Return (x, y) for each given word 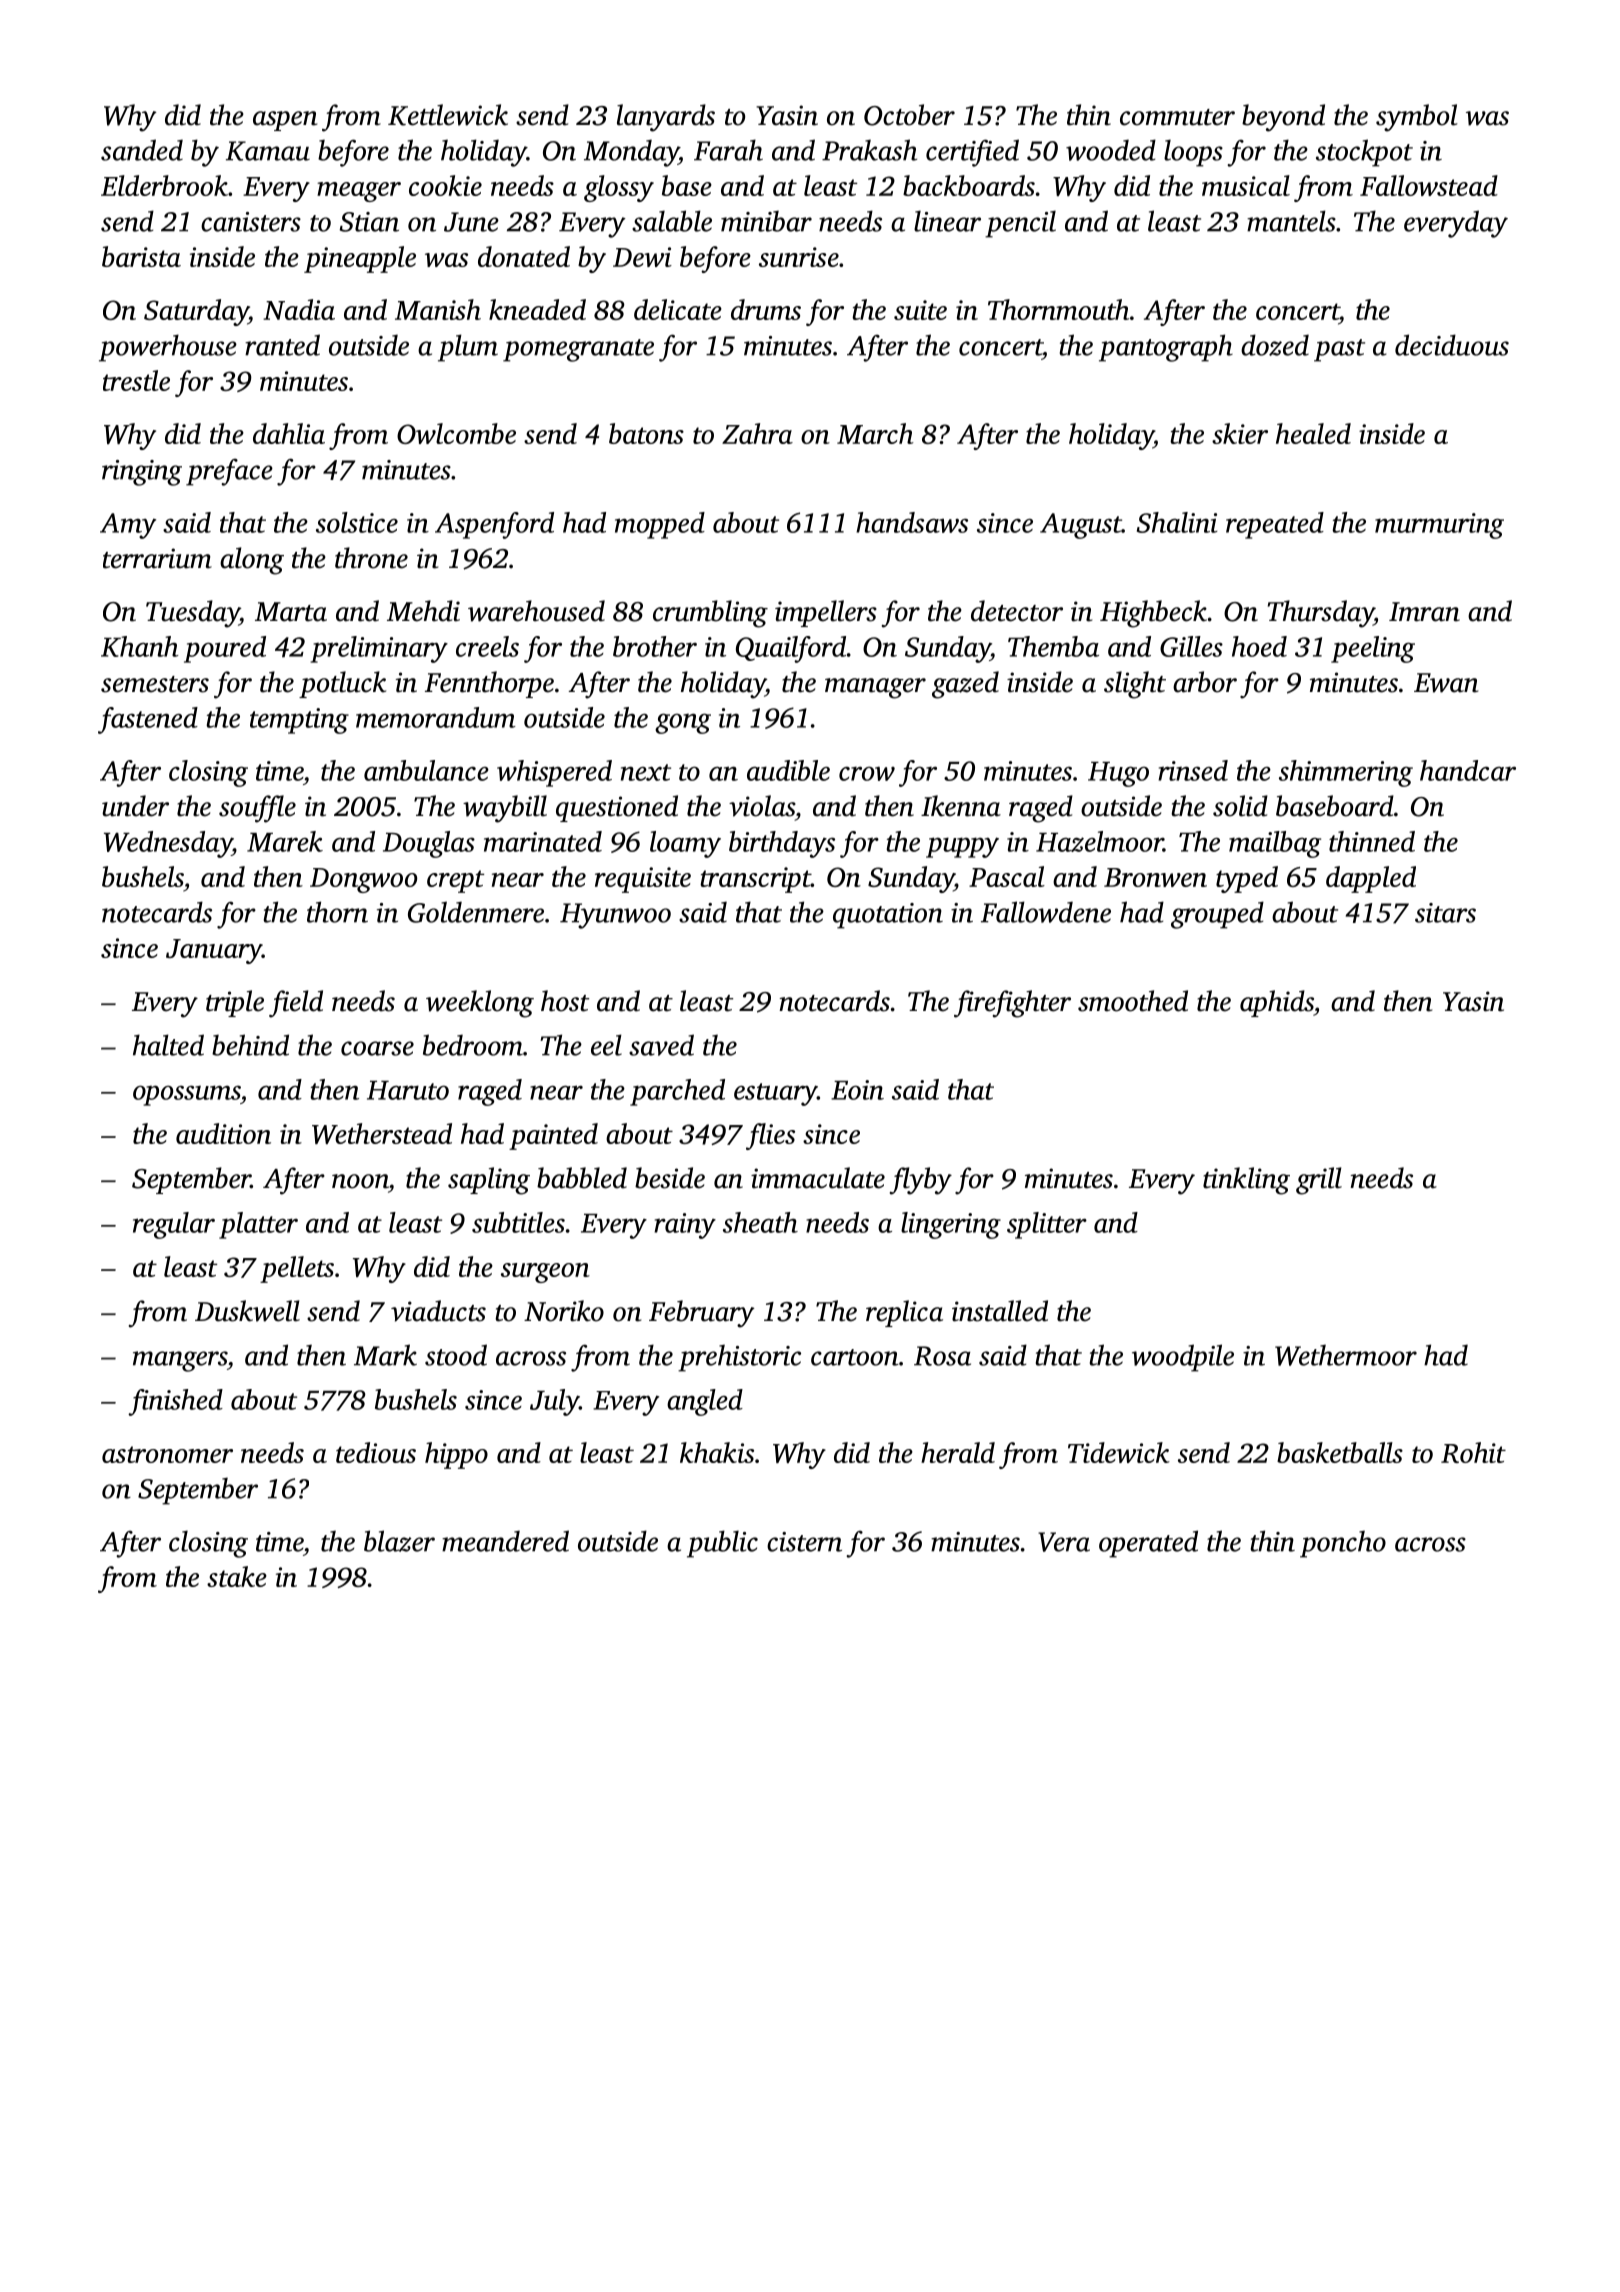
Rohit (1473, 1452)
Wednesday (168, 844)
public (722, 1544)
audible (788, 770)
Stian (369, 222)
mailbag (1275, 844)
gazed (965, 685)
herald (958, 1452)
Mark (385, 1355)
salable (672, 221)
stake (237, 1576)
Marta (291, 612)
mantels (1291, 221)
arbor (1205, 682)
